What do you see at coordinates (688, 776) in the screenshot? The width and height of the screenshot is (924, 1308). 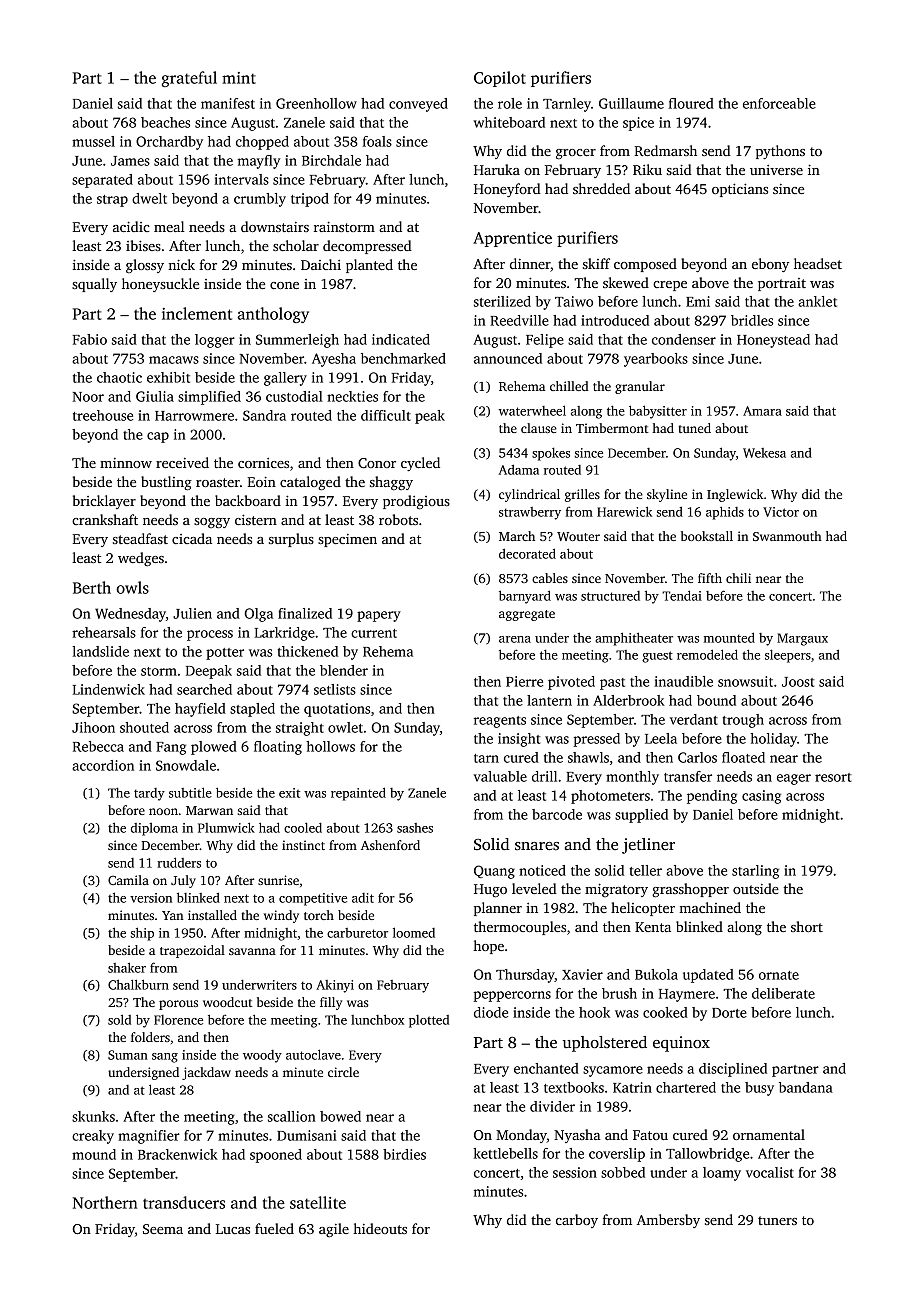 I see `transfer` at bounding box center [688, 776].
